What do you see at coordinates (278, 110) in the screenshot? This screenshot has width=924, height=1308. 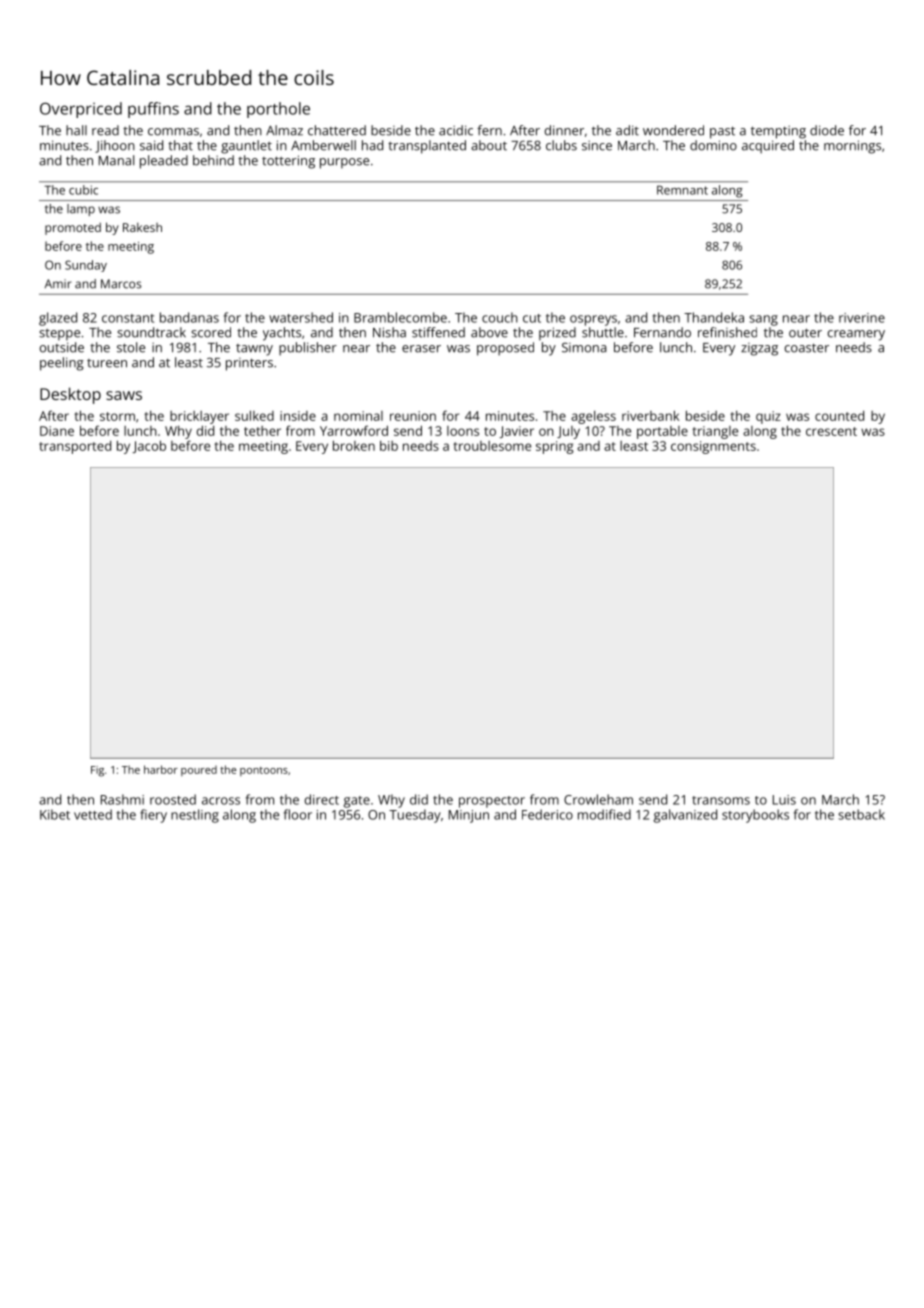 I see `porthole` at bounding box center [278, 110].
